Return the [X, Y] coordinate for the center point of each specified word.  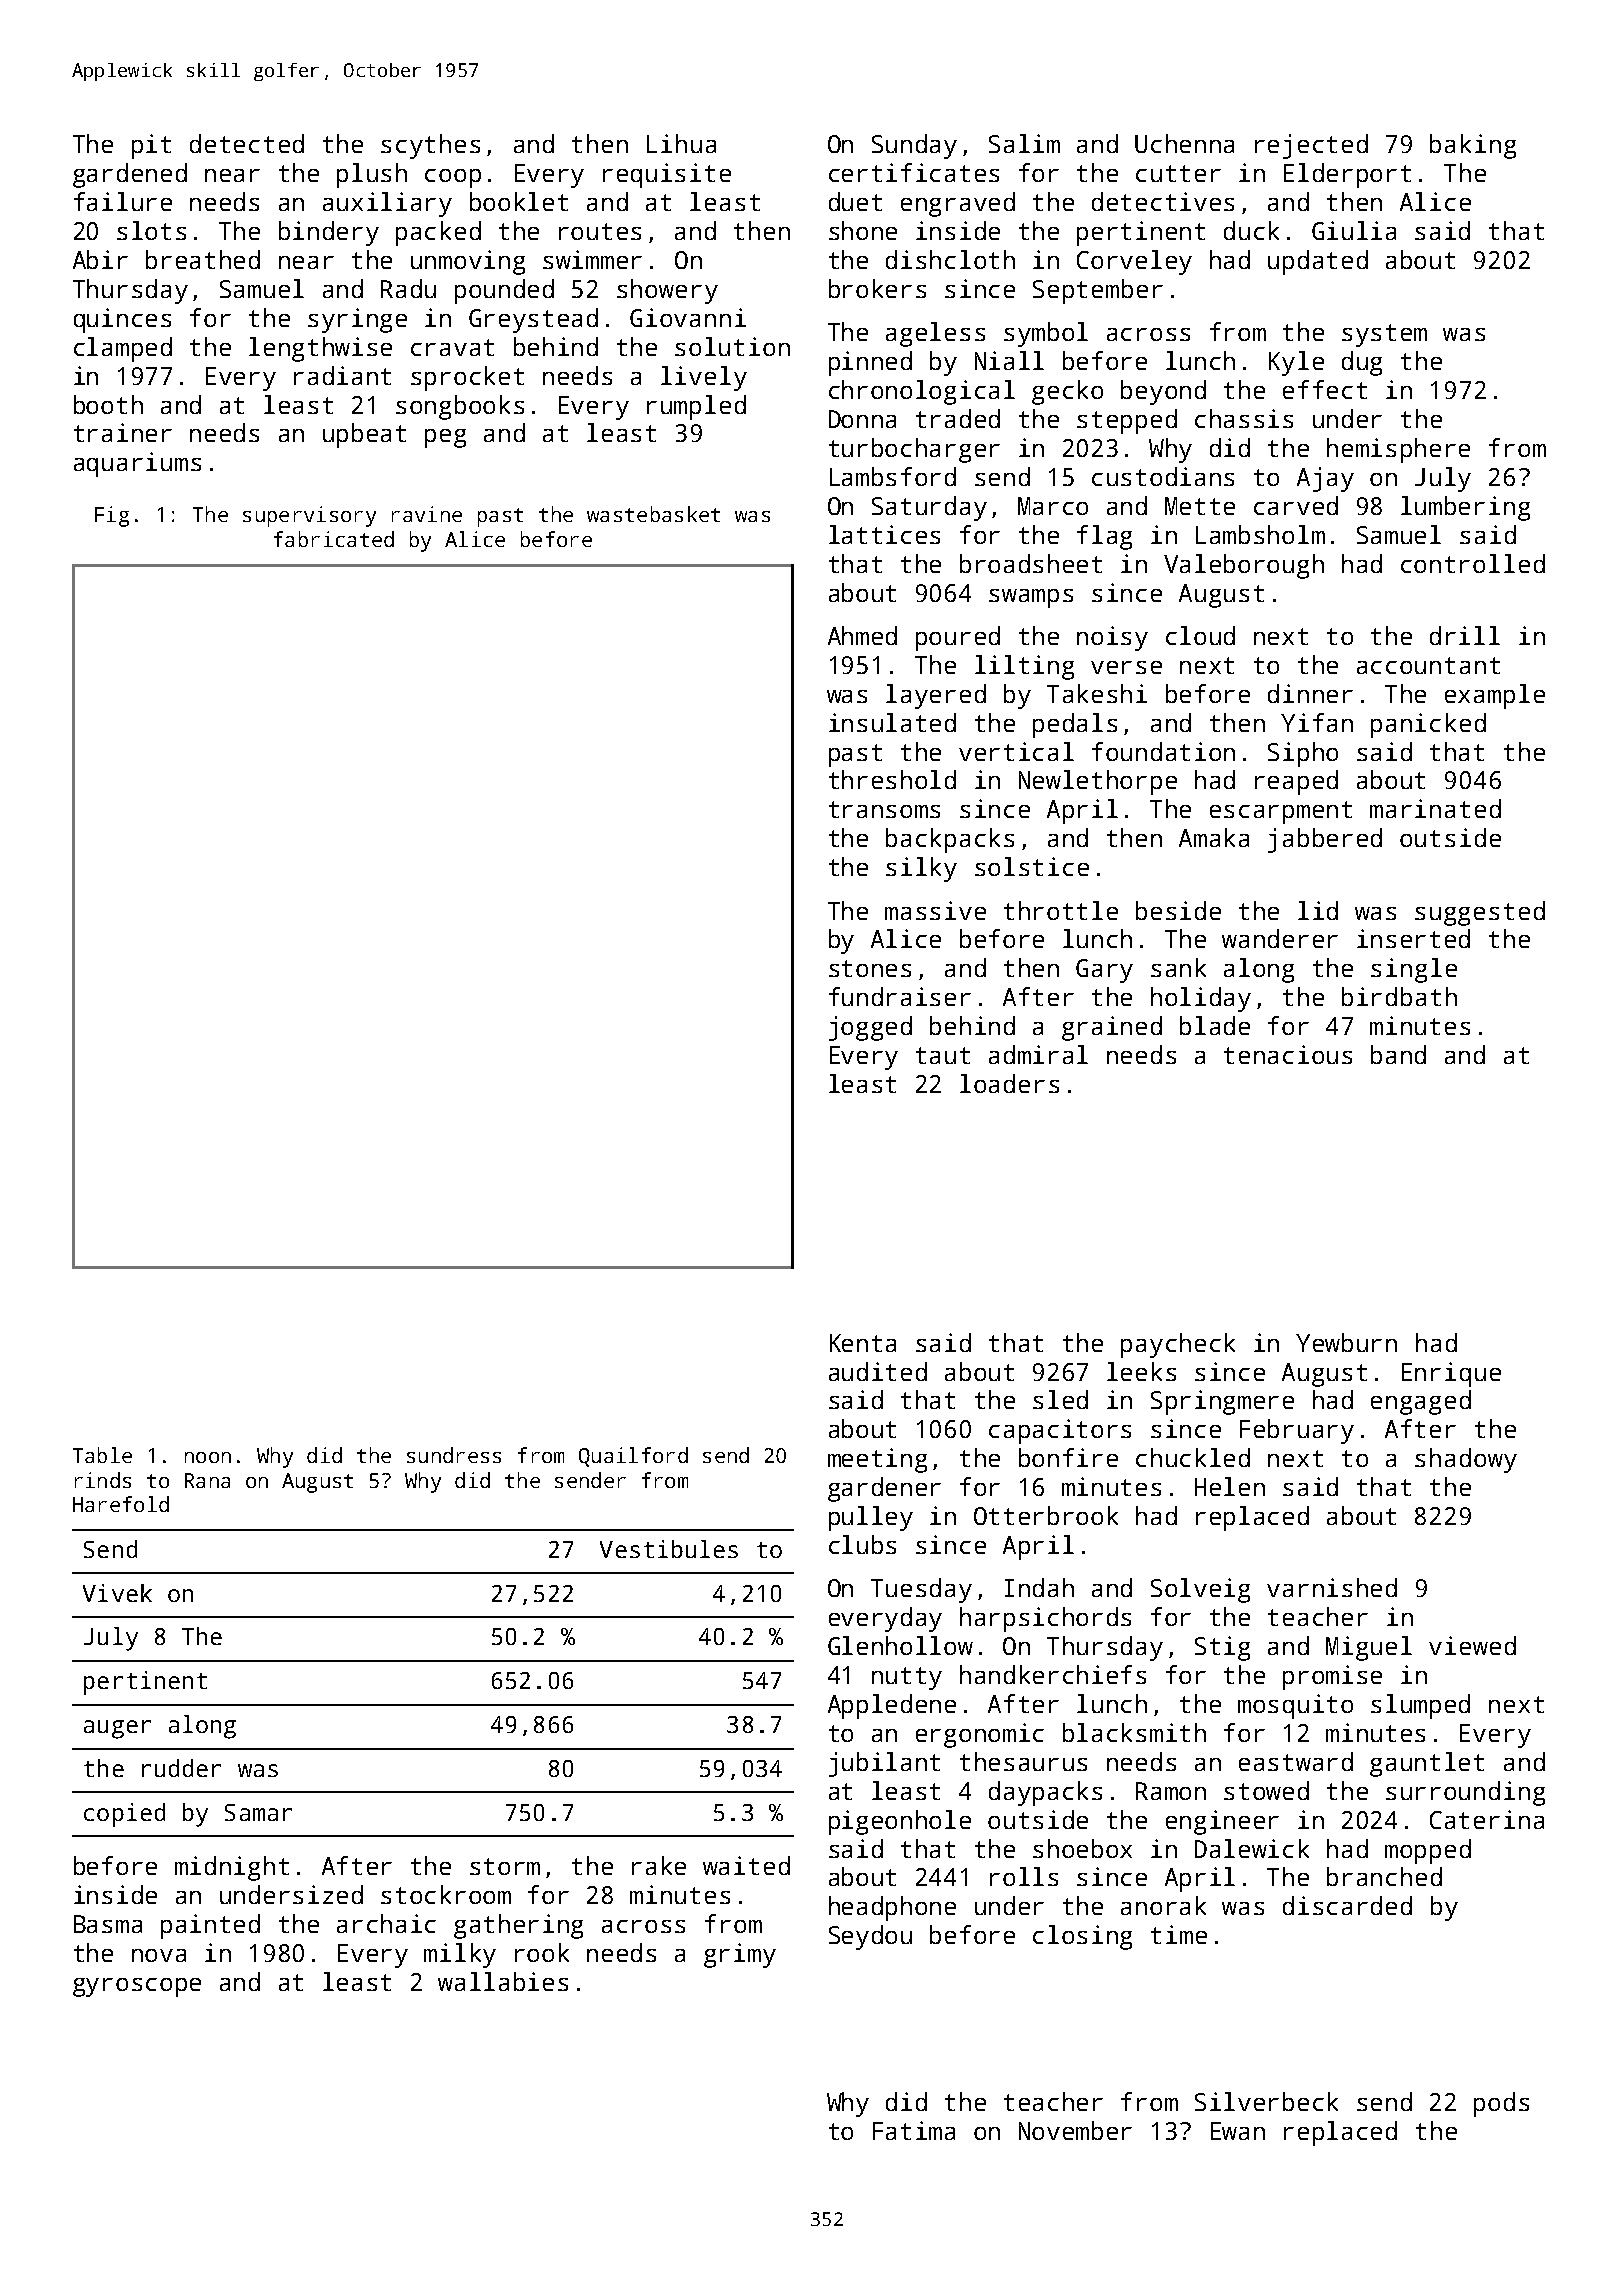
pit [151, 146]
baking [1473, 146]
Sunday [914, 146]
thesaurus [1023, 1761]
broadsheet [1031, 563]
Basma [108, 1924]
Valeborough [1244, 566]
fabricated [334, 539]
